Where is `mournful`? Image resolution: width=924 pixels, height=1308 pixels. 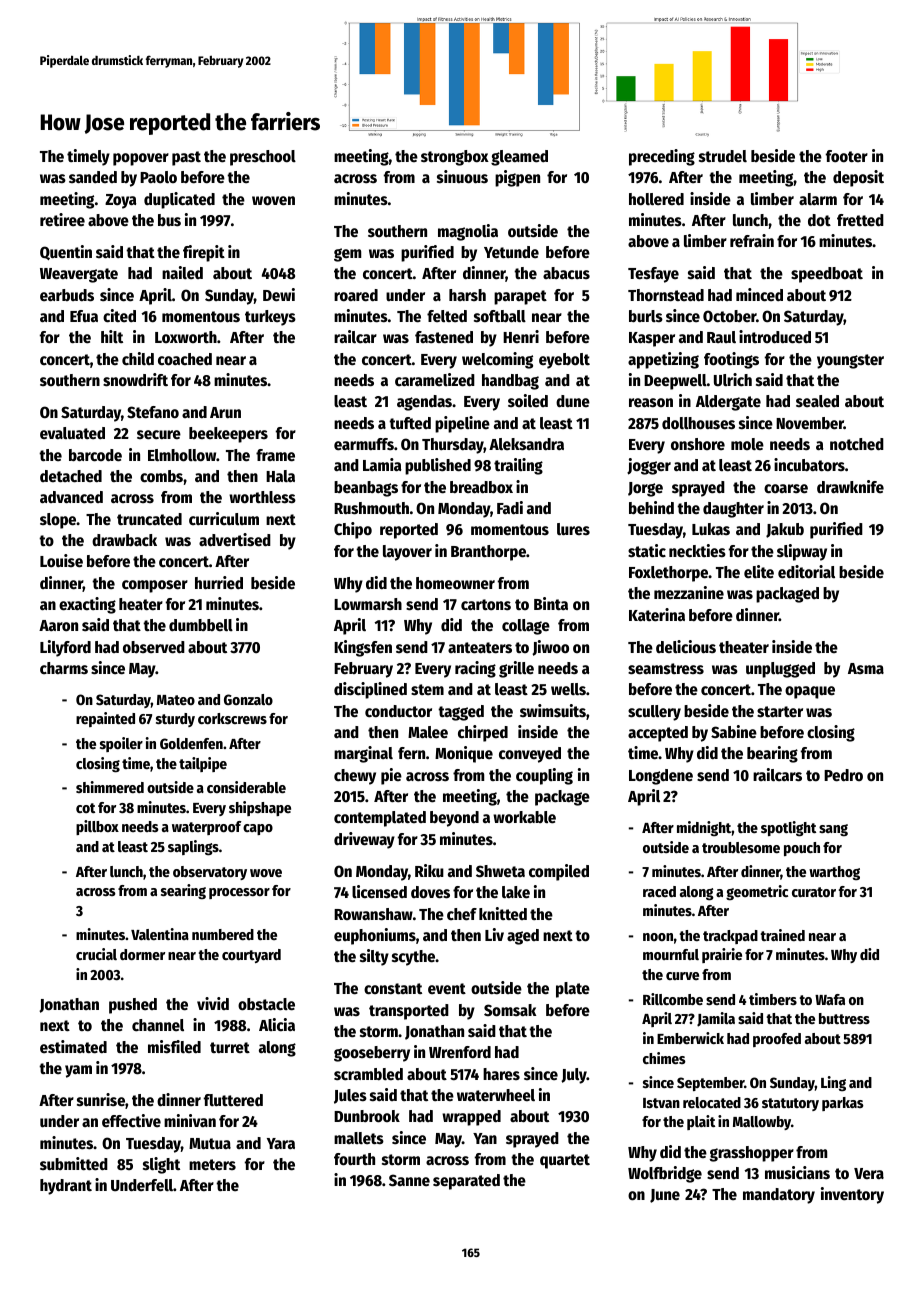
mournful is located at coordinates (671, 954).
